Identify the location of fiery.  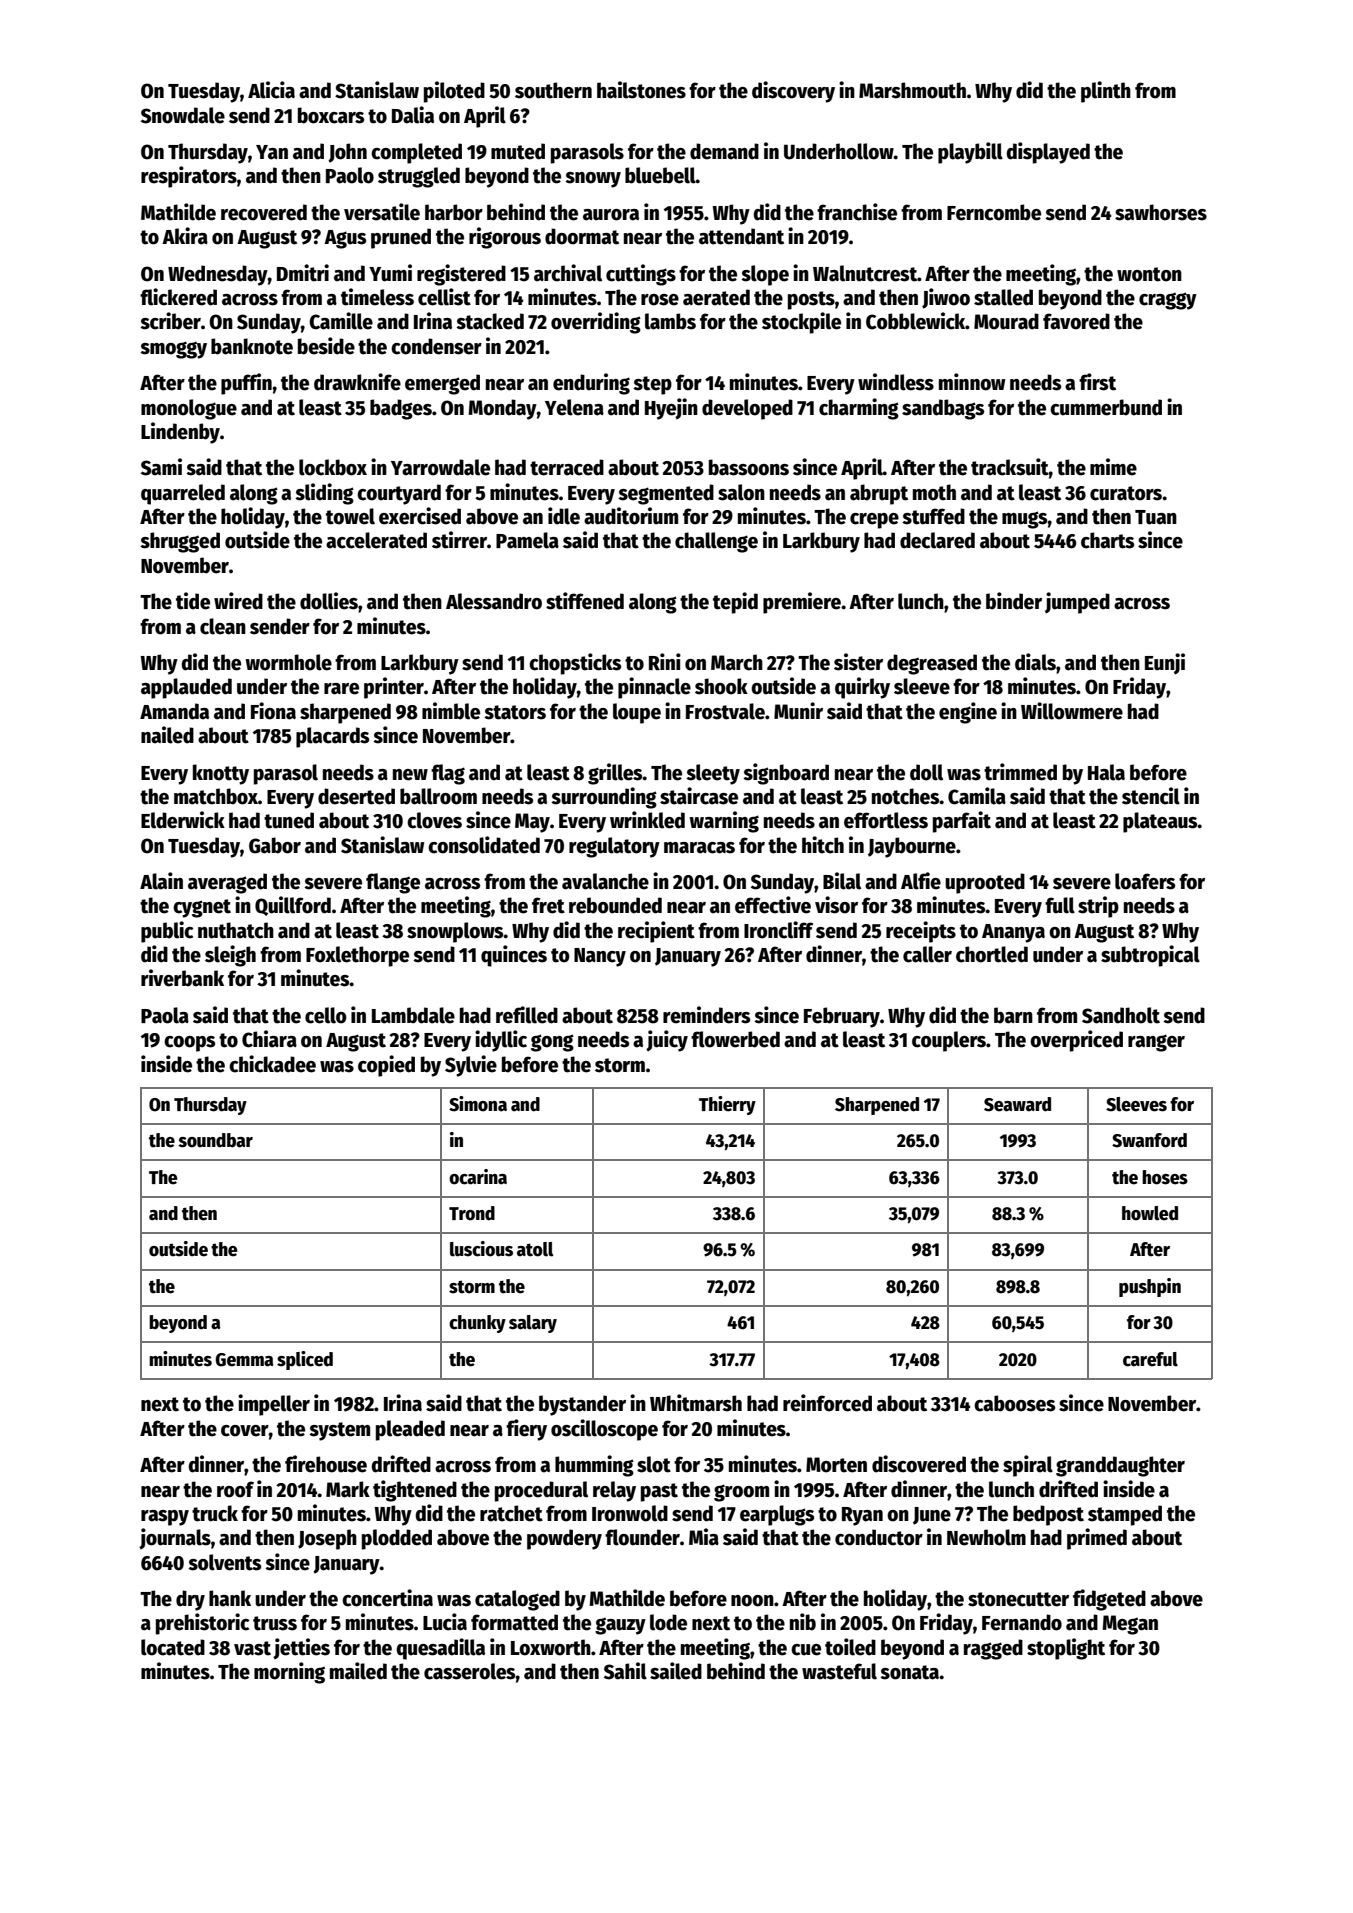
(526, 1430).
